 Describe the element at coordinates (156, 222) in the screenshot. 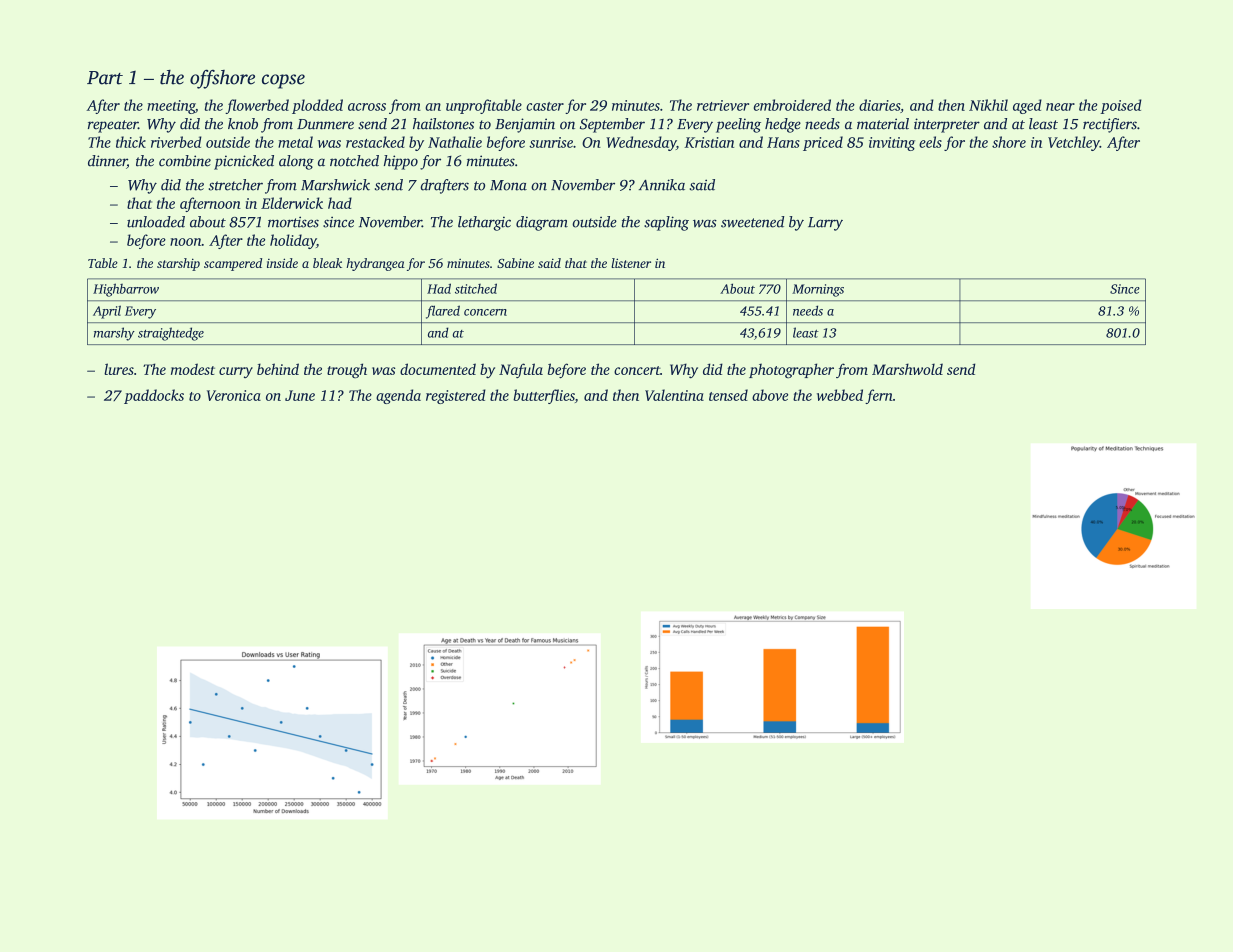

I see `unloaded` at that location.
